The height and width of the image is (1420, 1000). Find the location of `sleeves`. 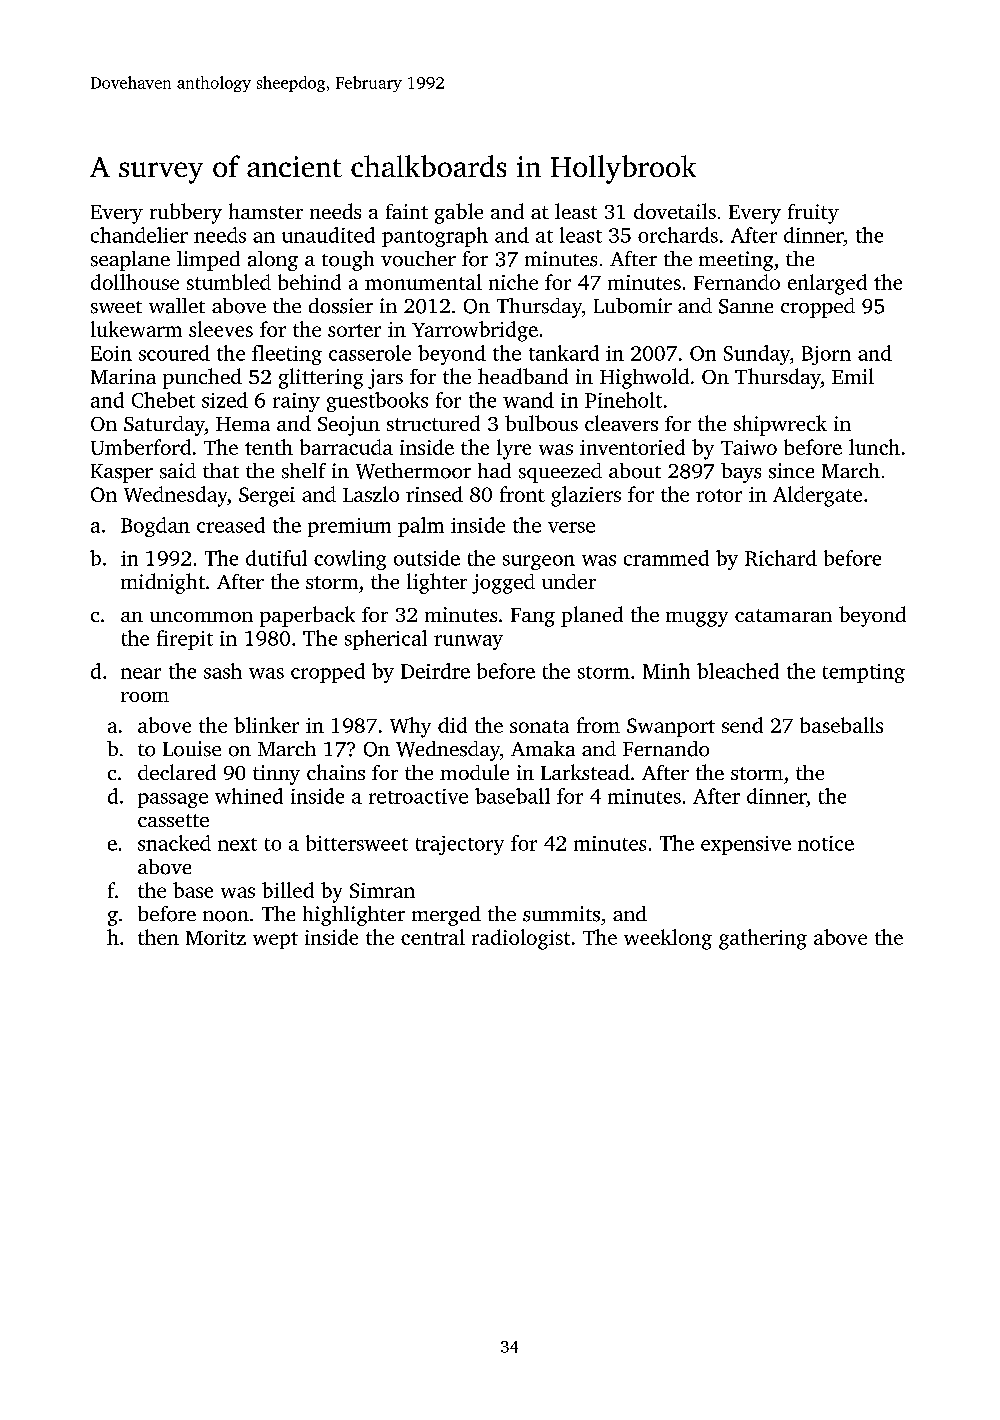

sleeves is located at coordinates (221, 329).
